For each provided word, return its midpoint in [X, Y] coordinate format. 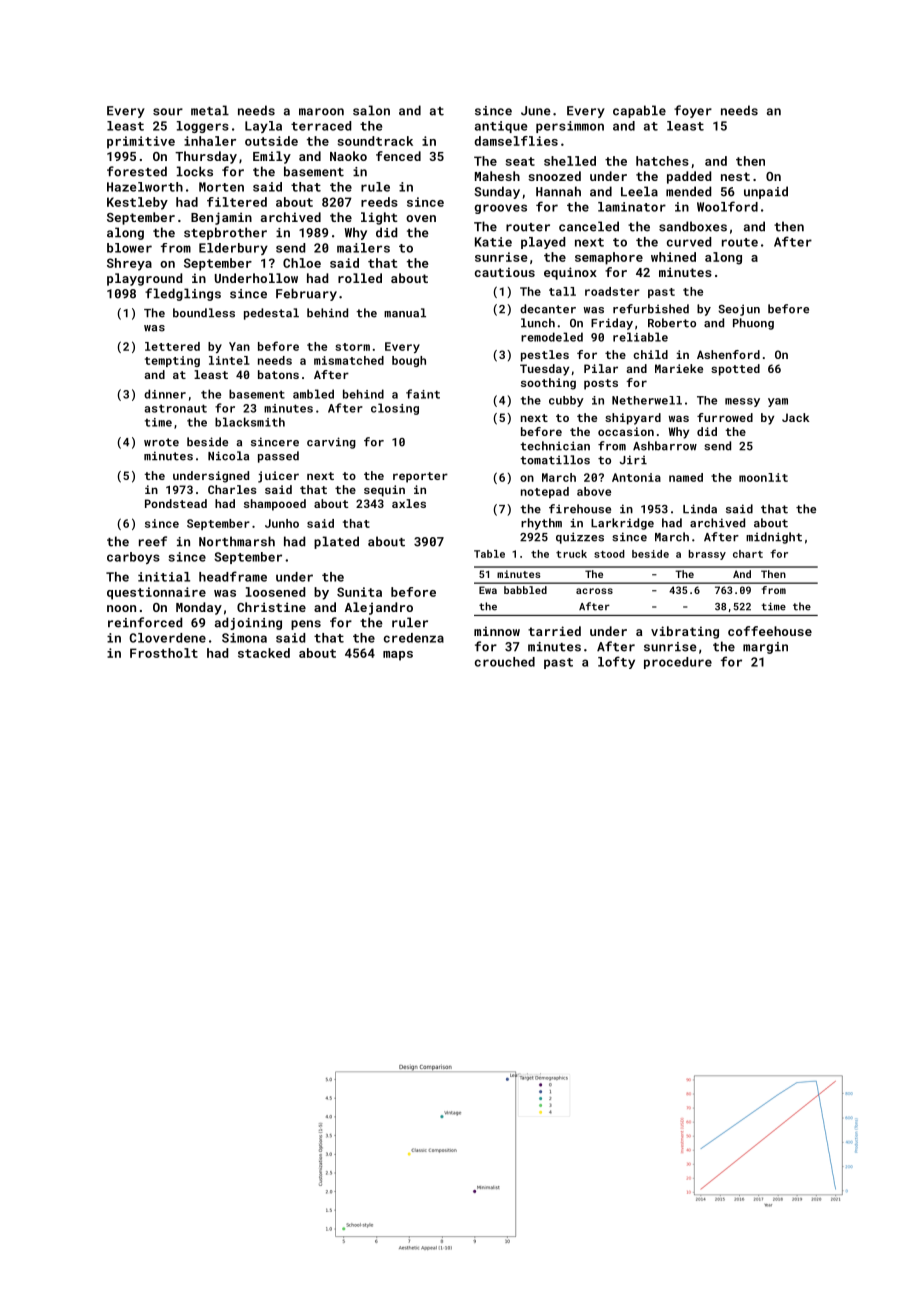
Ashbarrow [665, 446]
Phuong [753, 324]
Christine [271, 607]
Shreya [129, 264]
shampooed [275, 505]
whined [673, 257]
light [379, 218]
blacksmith [250, 422]
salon [371, 110]
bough [409, 361]
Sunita [359, 592]
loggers [203, 127]
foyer [693, 111]
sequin [384, 491]
